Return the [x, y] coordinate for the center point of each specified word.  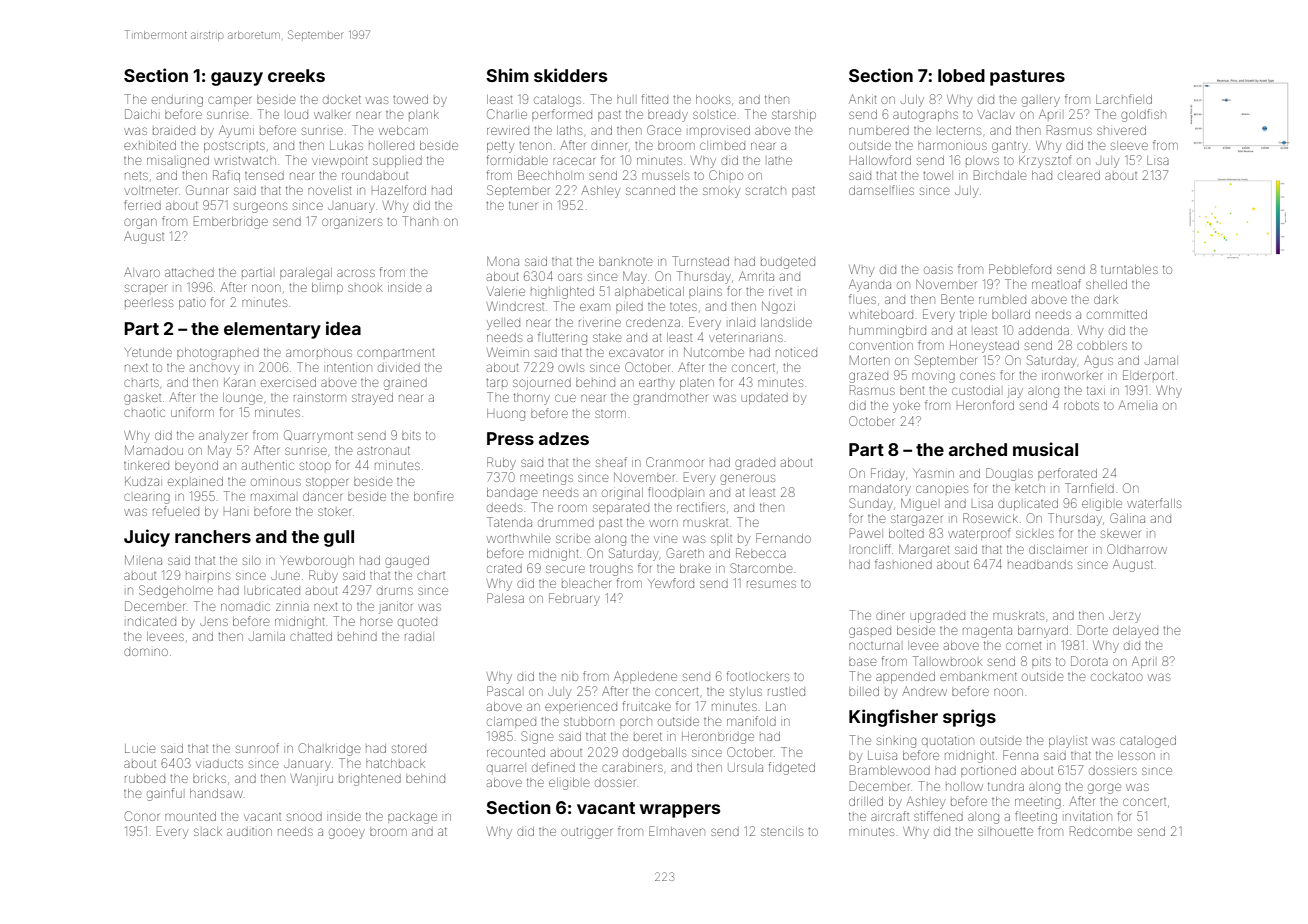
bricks [209, 778]
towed [410, 99]
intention [349, 368]
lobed [961, 75]
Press [510, 438]
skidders [570, 75]
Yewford [671, 583]
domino [146, 652]
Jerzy [1125, 617]
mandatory [880, 490]
